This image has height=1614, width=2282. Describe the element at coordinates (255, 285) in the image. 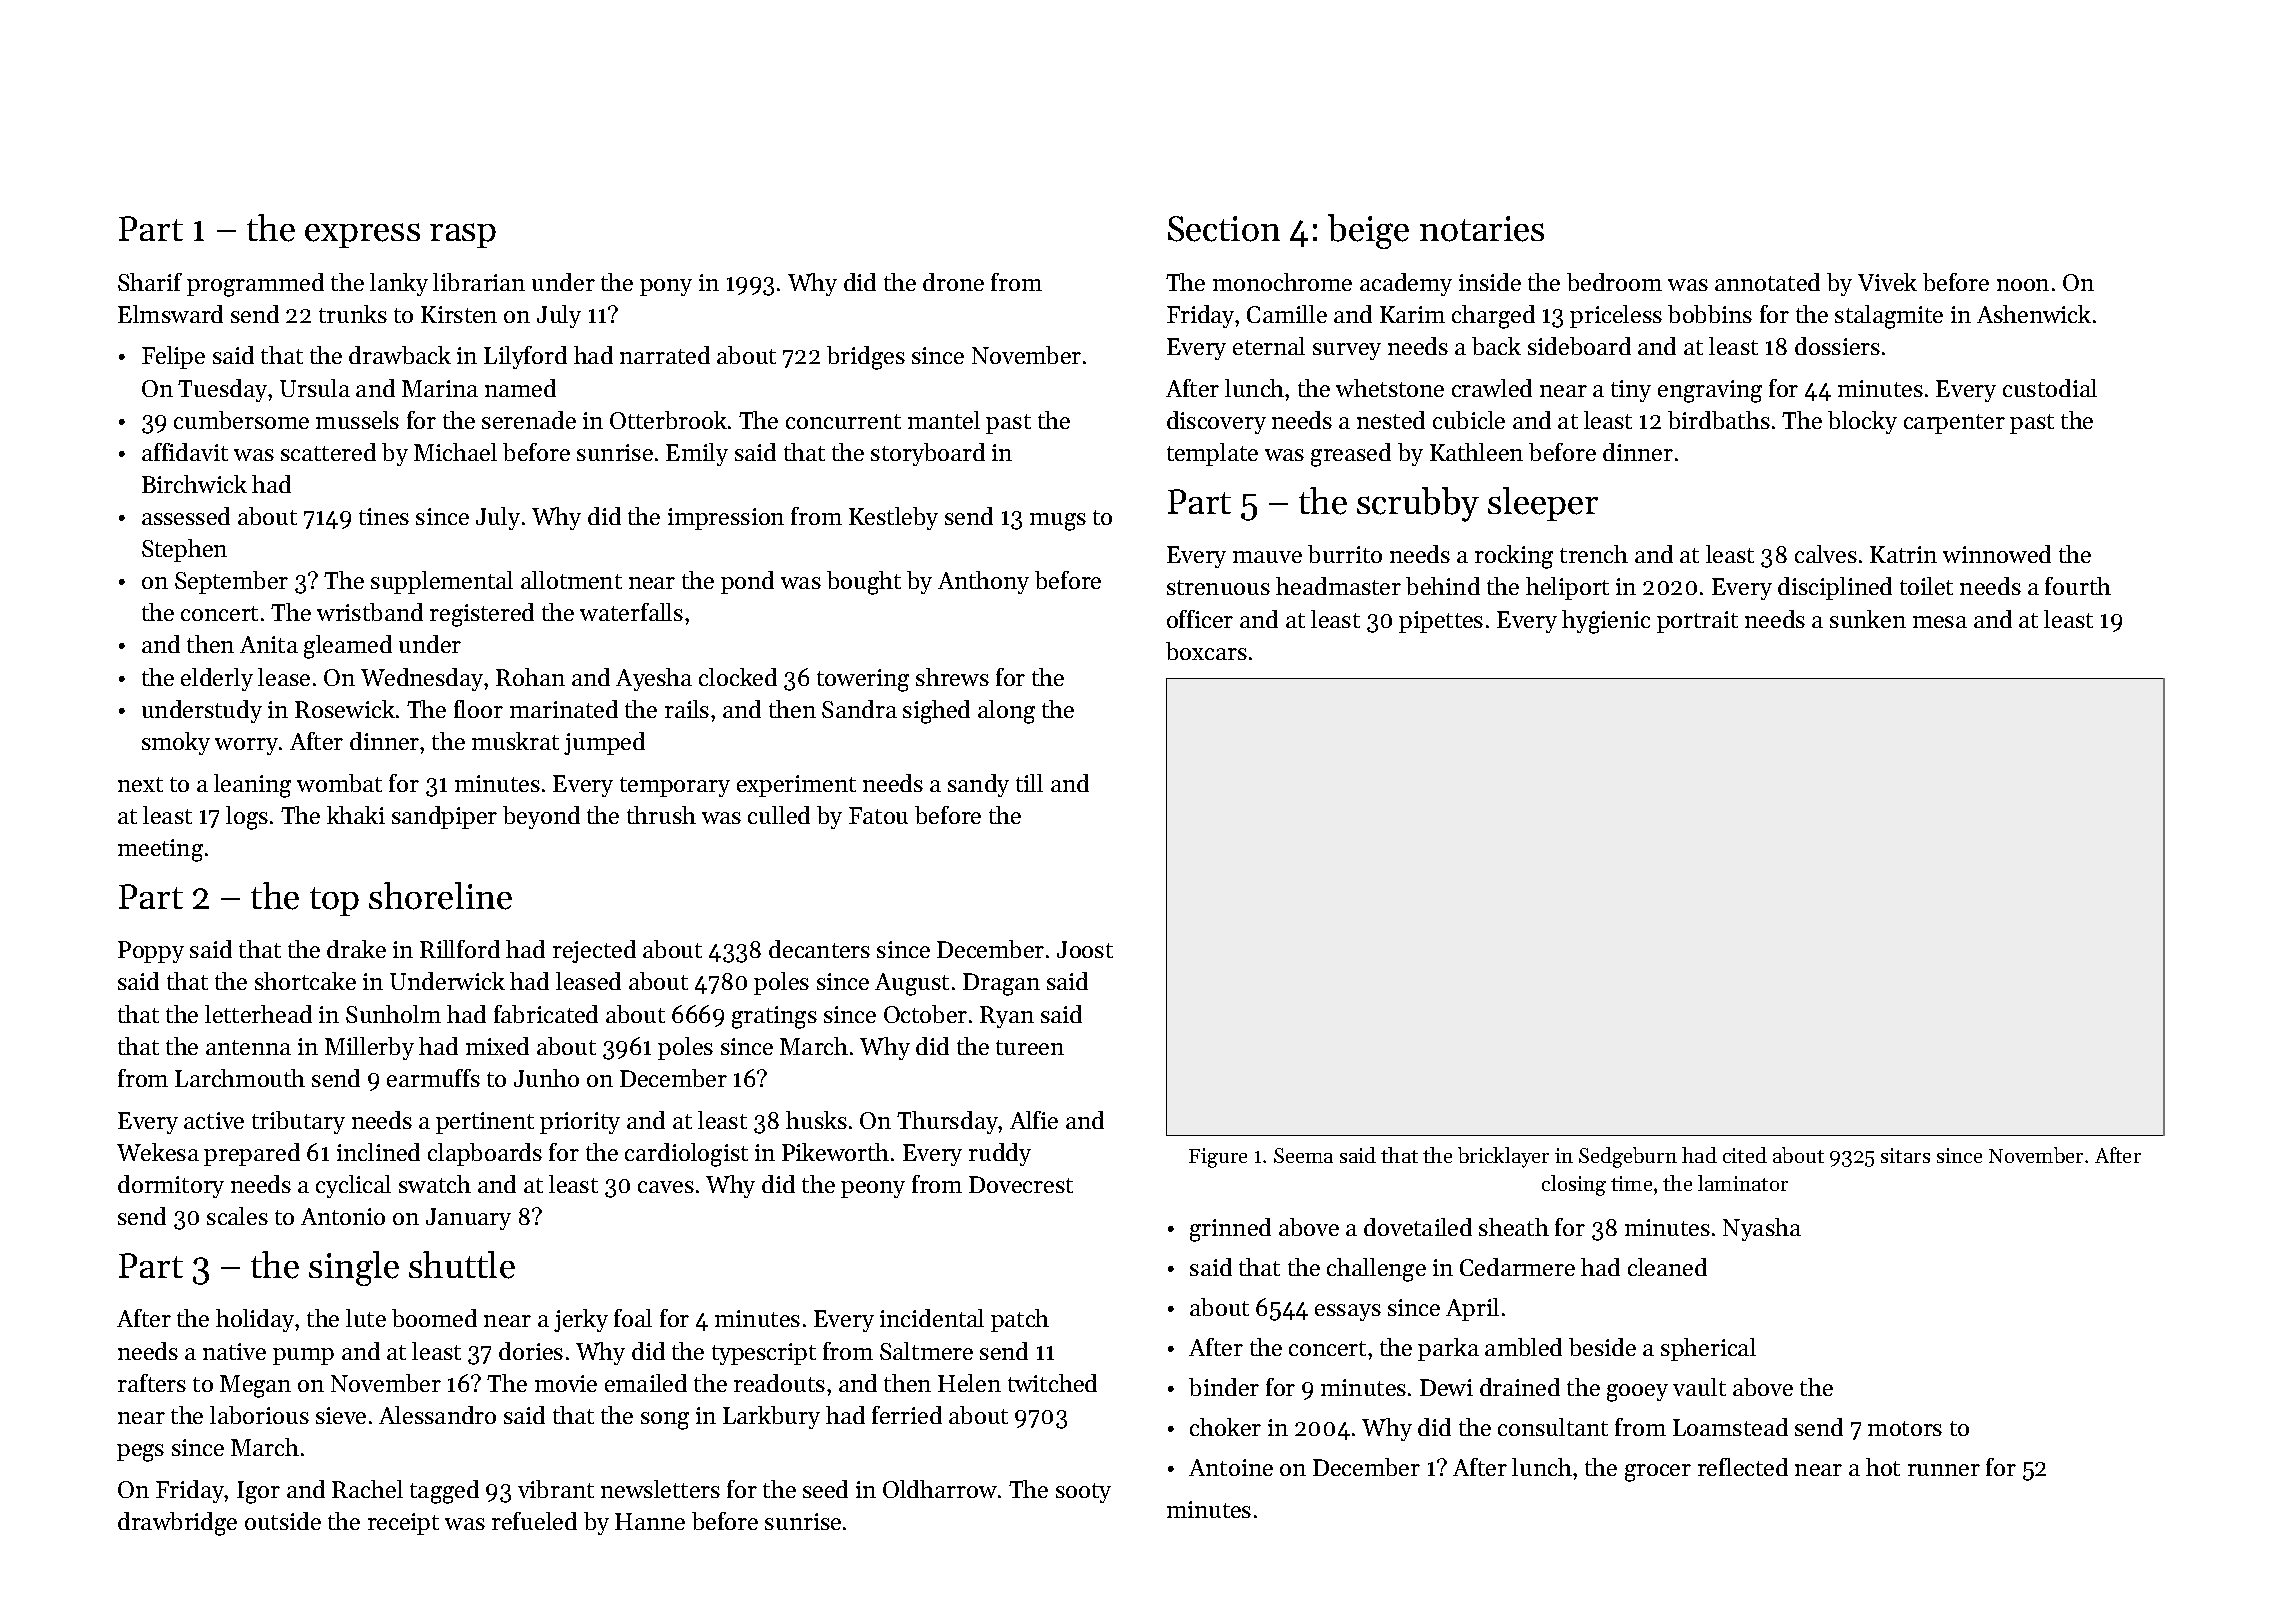

I see `programmed` at that location.
